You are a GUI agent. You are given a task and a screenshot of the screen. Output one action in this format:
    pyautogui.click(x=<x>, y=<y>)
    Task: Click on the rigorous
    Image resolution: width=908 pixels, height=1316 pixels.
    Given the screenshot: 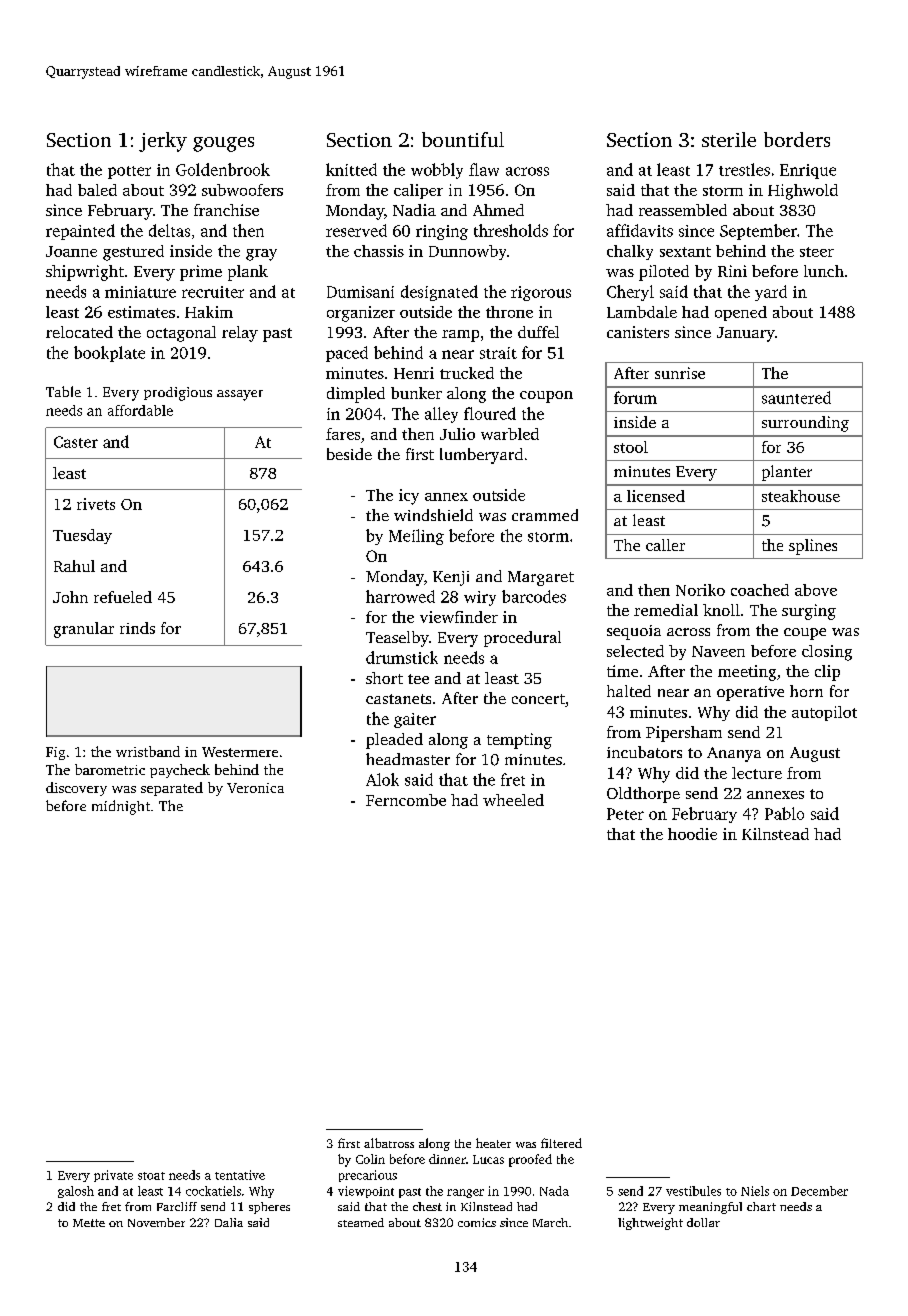 What is the action you would take?
    pyautogui.click(x=541, y=293)
